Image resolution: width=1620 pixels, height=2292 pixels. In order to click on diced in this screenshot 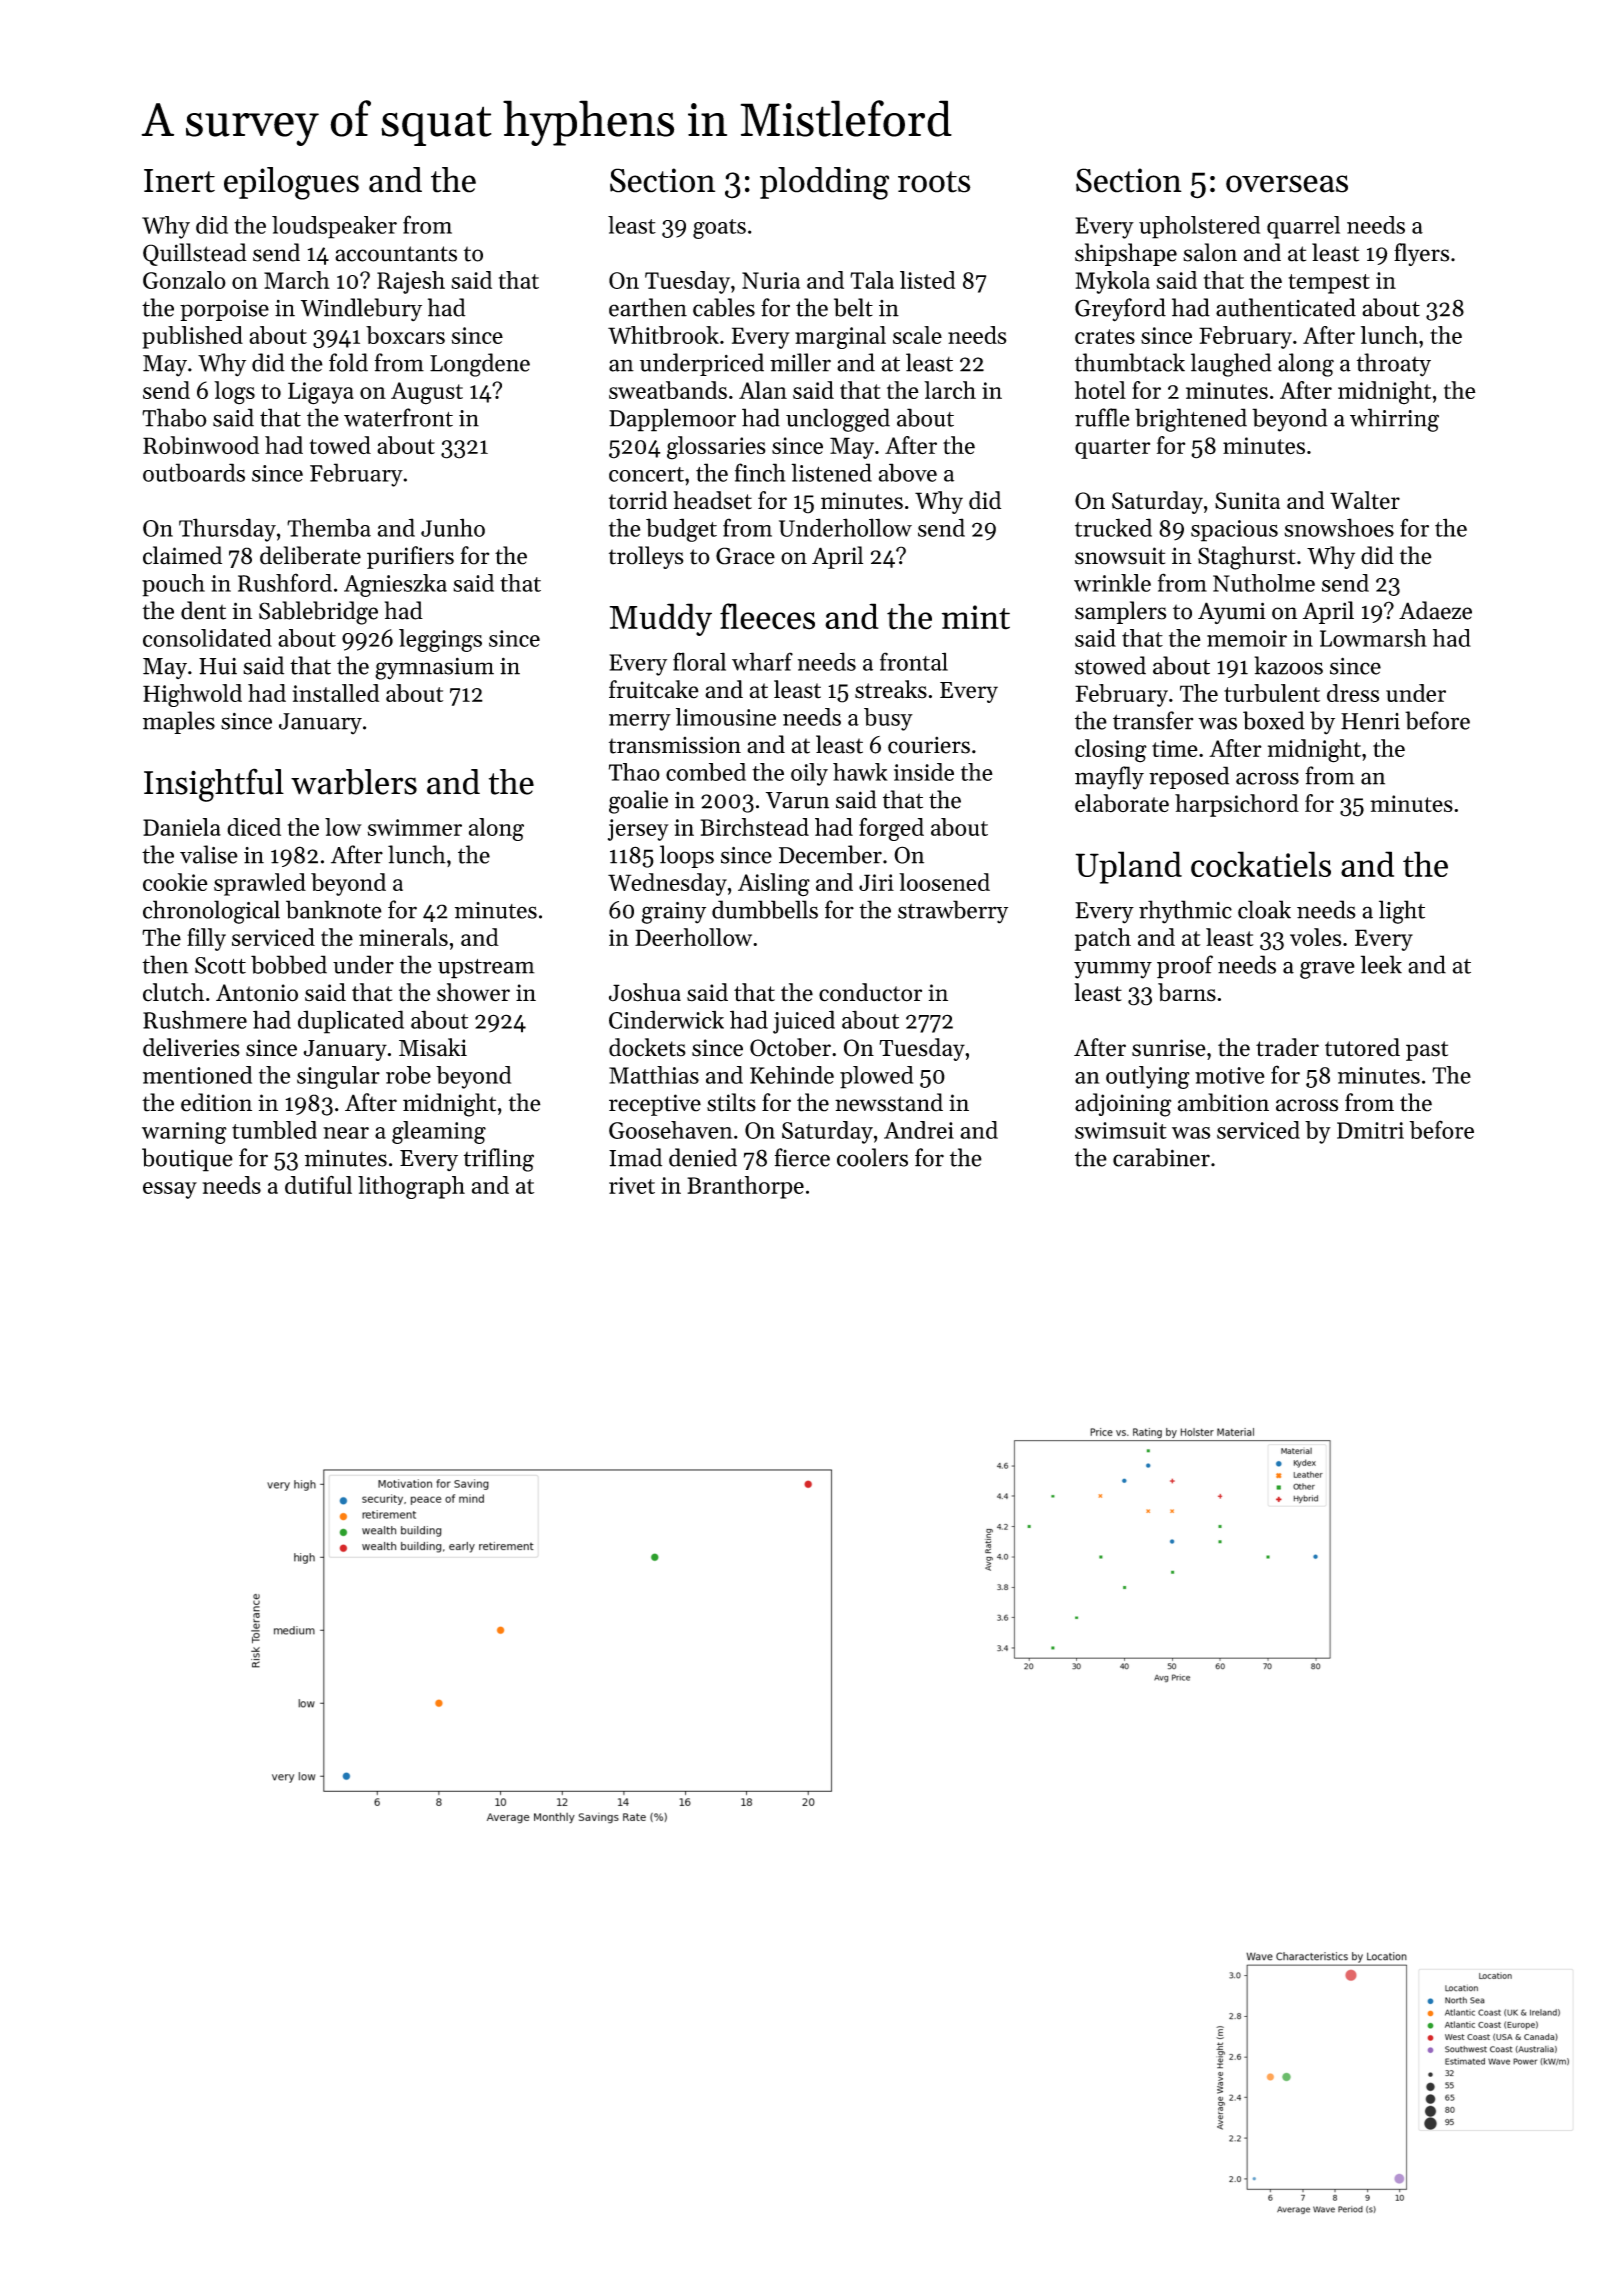, I will do `click(254, 827)`.
